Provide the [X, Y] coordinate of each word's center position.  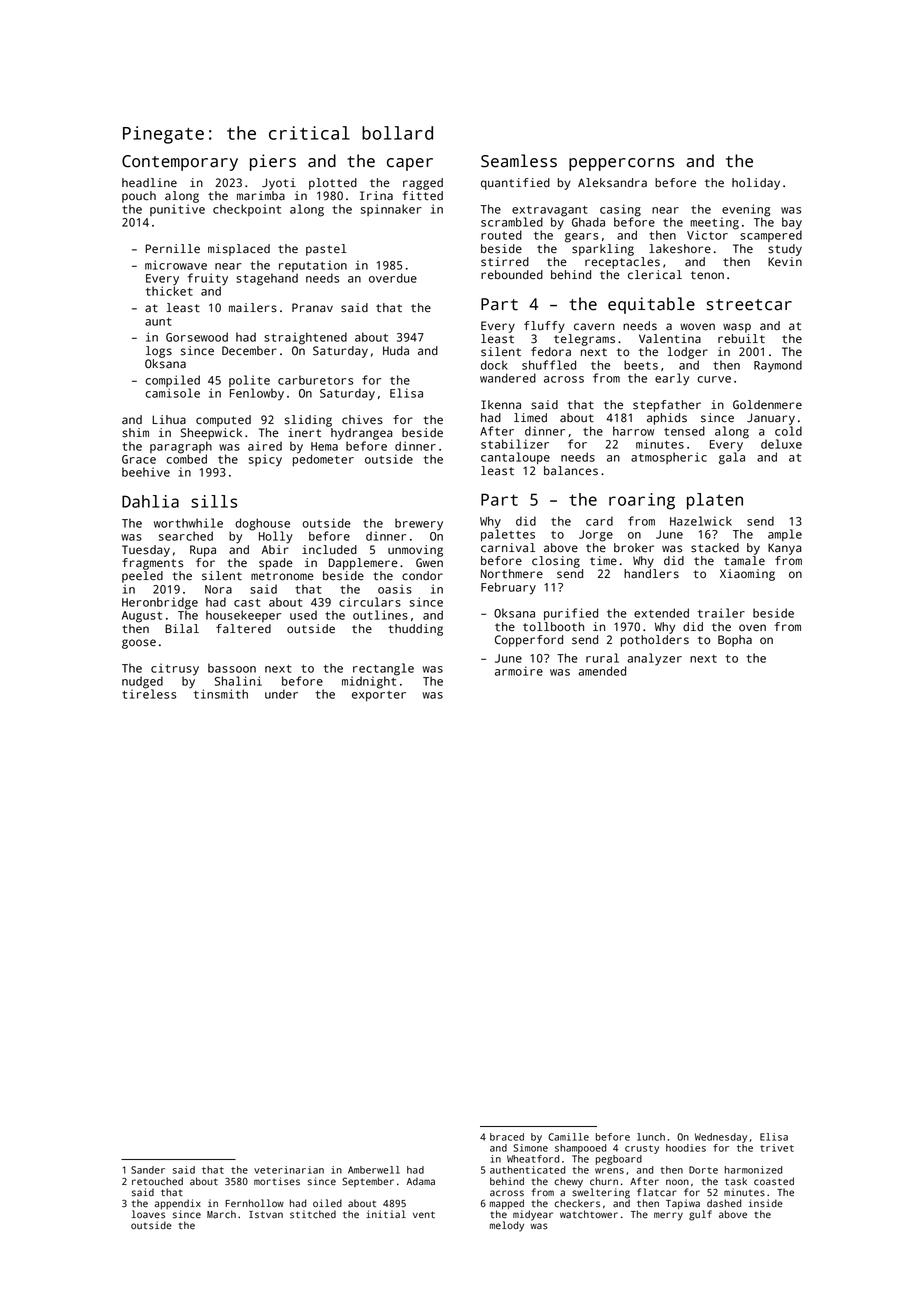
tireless [149, 694]
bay [792, 223]
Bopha [735, 641]
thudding [415, 630]
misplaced [239, 250]
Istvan [266, 1215]
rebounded [512, 275]
